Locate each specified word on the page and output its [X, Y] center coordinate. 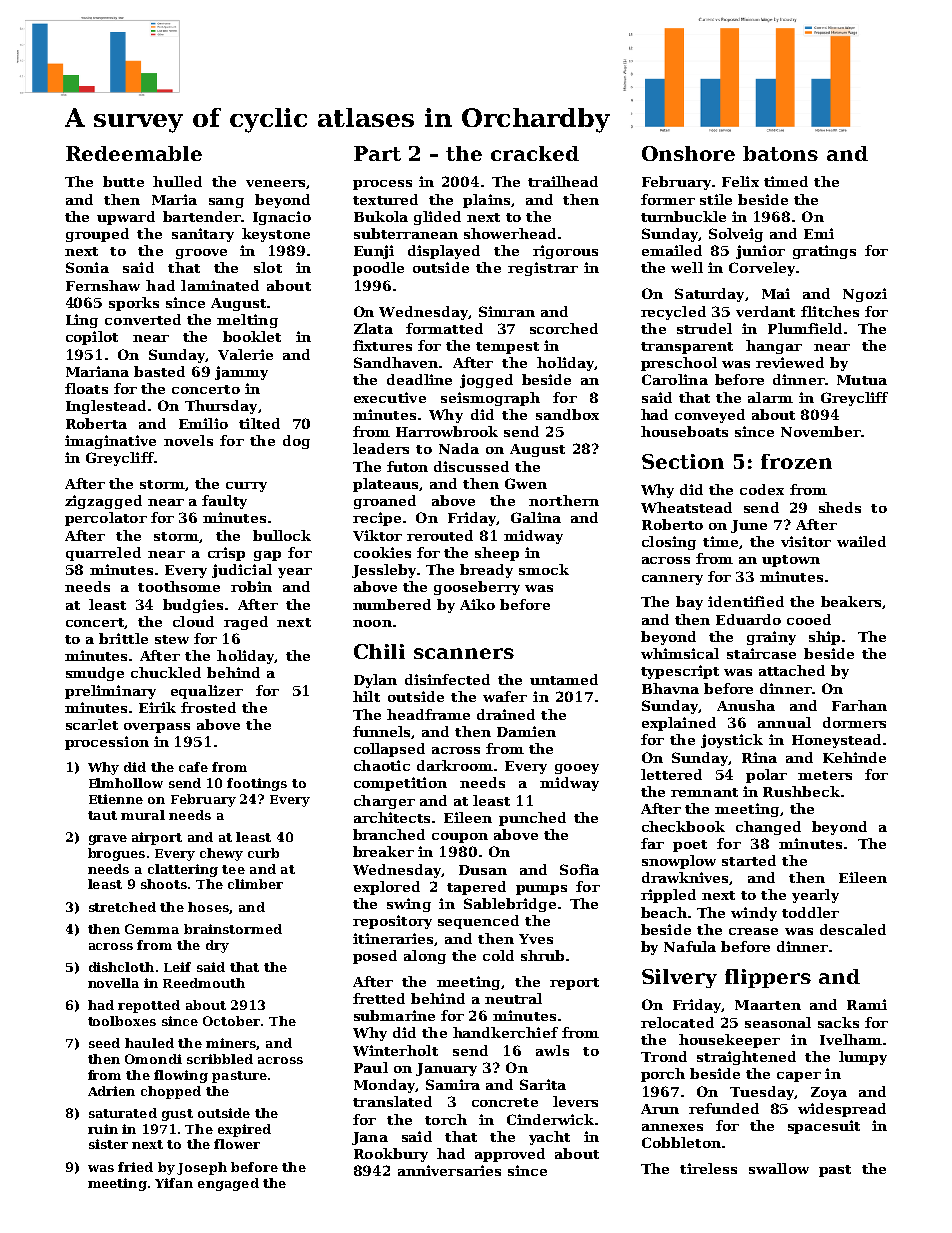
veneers [275, 183]
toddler [810, 912]
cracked [535, 153]
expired [244, 1130]
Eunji [374, 252]
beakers [851, 601]
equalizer [207, 692]
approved [510, 1155]
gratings [824, 252]
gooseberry [477, 588]
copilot [92, 338]
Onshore [688, 153]
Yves [536, 939]
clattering [183, 870]
